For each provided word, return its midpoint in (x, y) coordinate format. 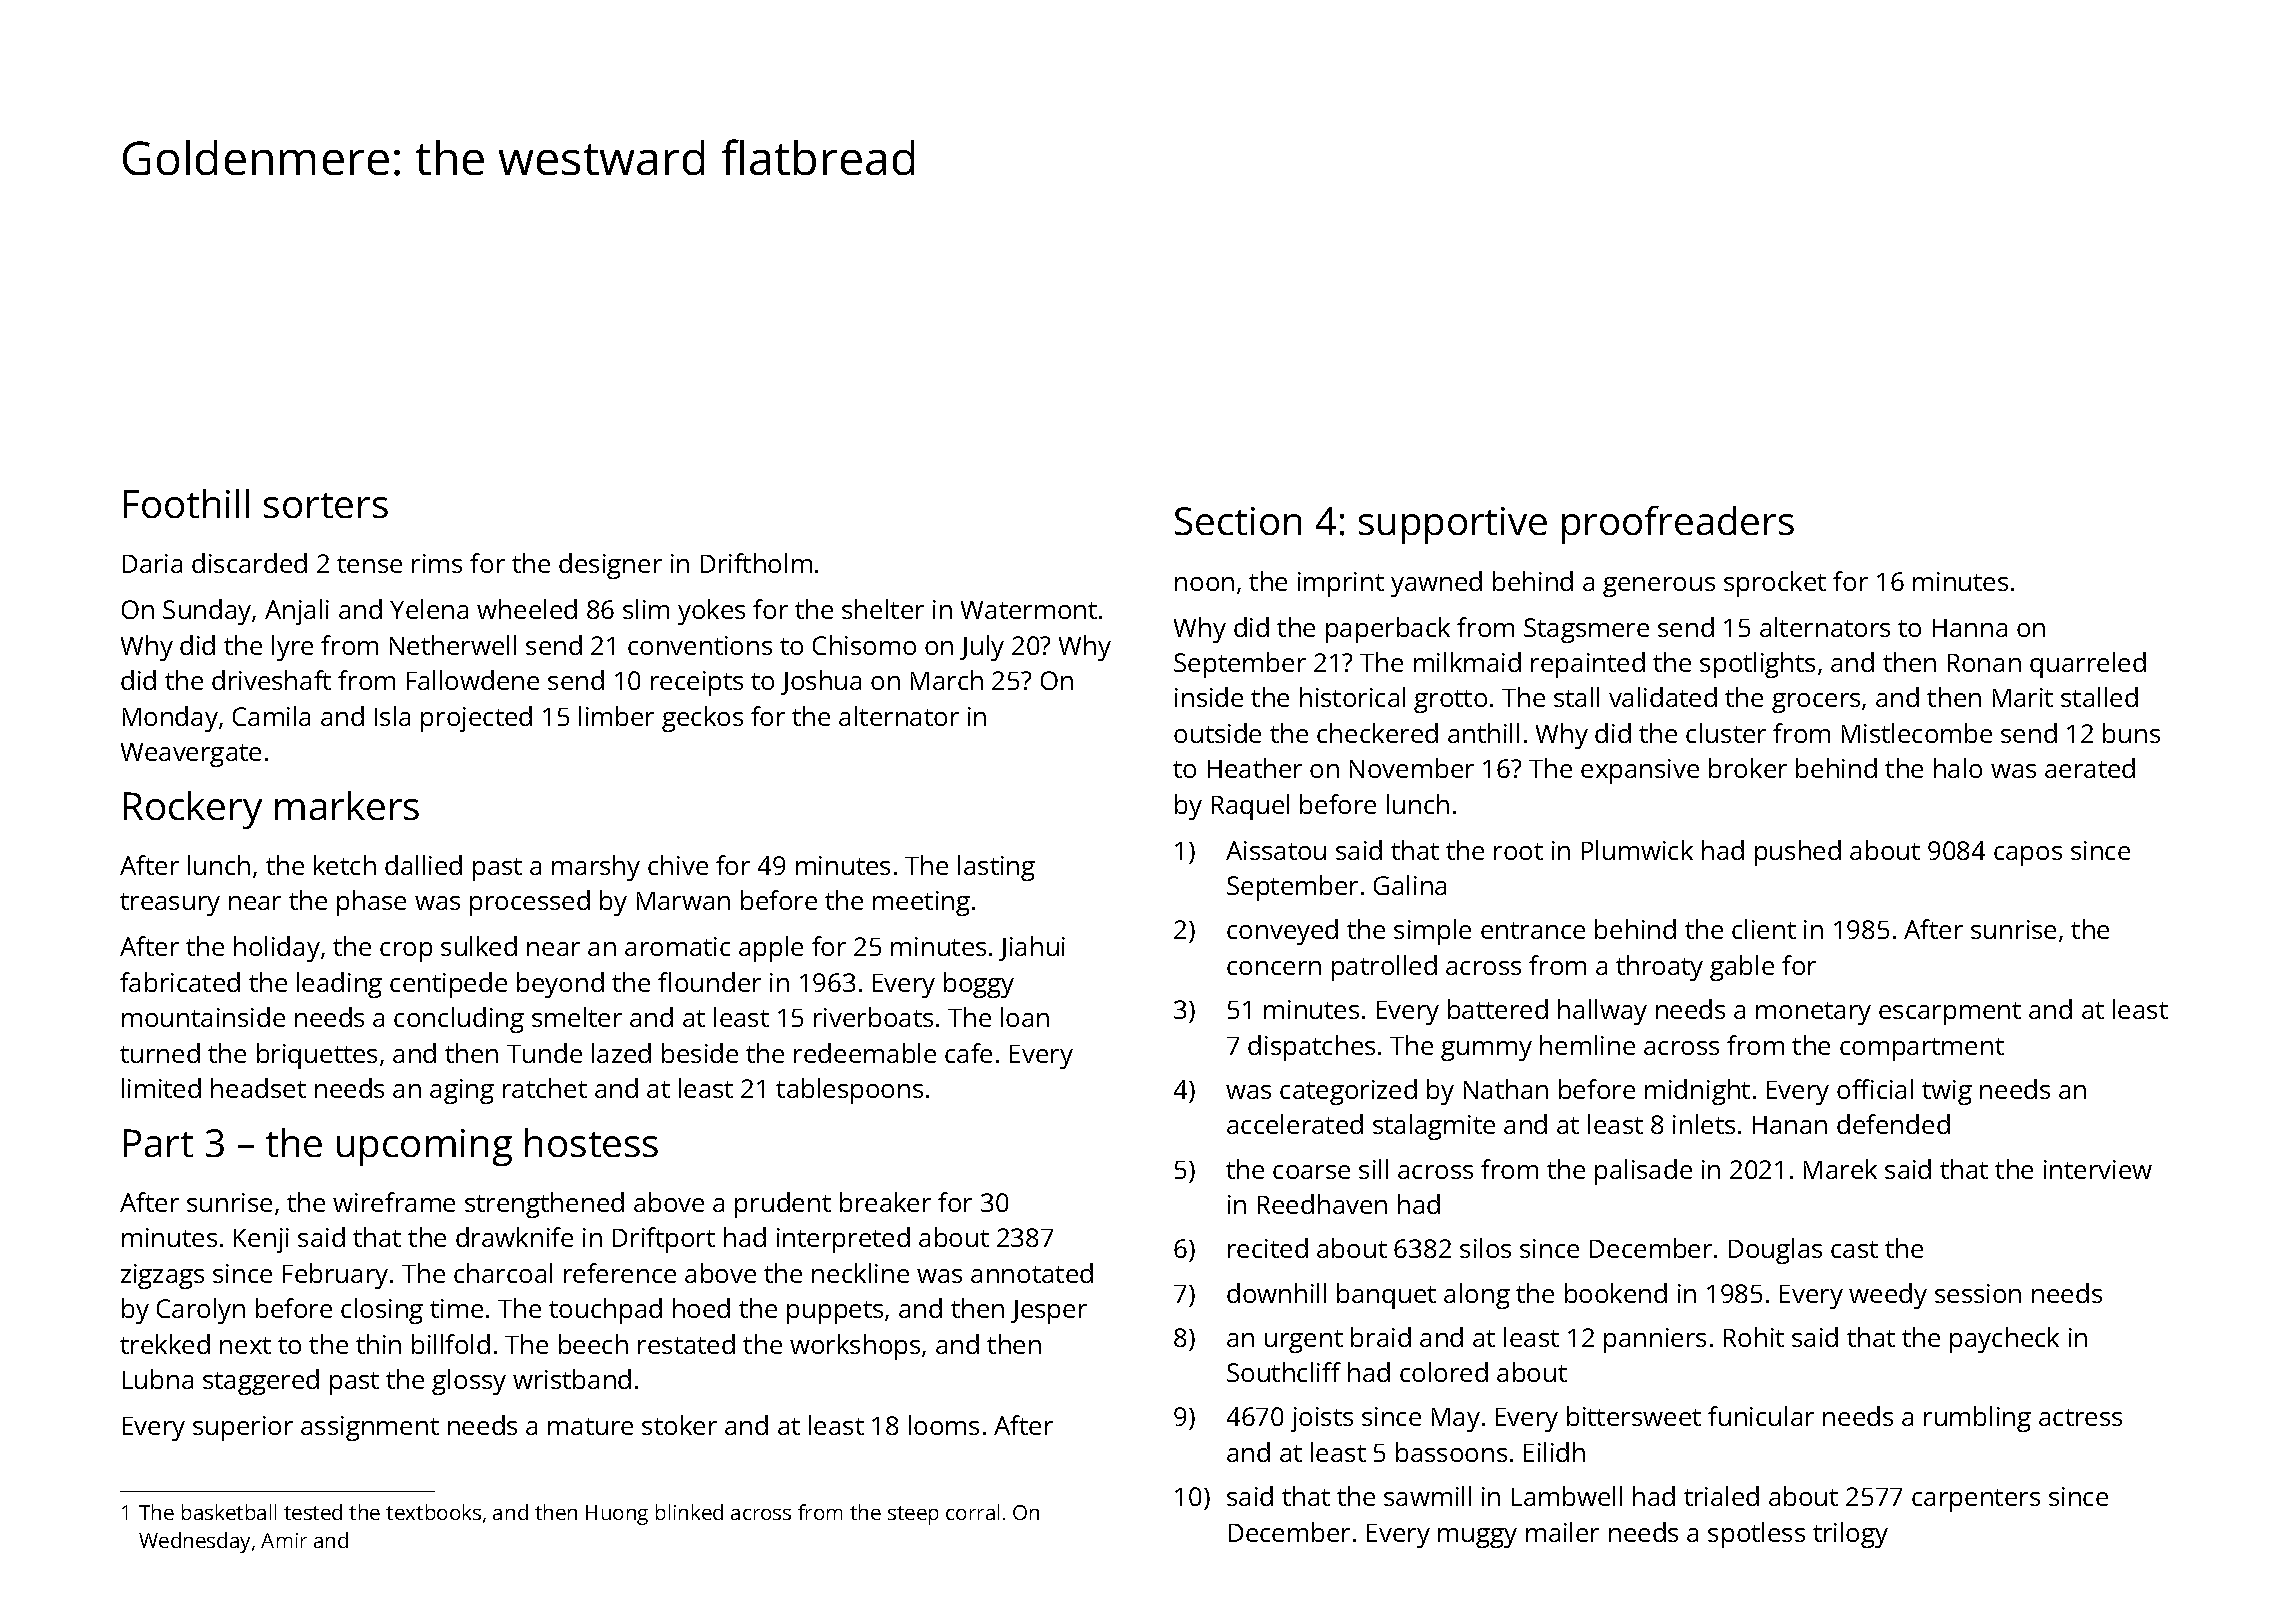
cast (1854, 1249)
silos (1485, 1248)
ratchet (545, 1088)
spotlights (1757, 665)
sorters (326, 505)
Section (1238, 521)
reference (620, 1273)
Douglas (1775, 1251)
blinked (689, 1512)
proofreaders (1678, 525)
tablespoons (849, 1091)
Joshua (821, 682)
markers (347, 805)
